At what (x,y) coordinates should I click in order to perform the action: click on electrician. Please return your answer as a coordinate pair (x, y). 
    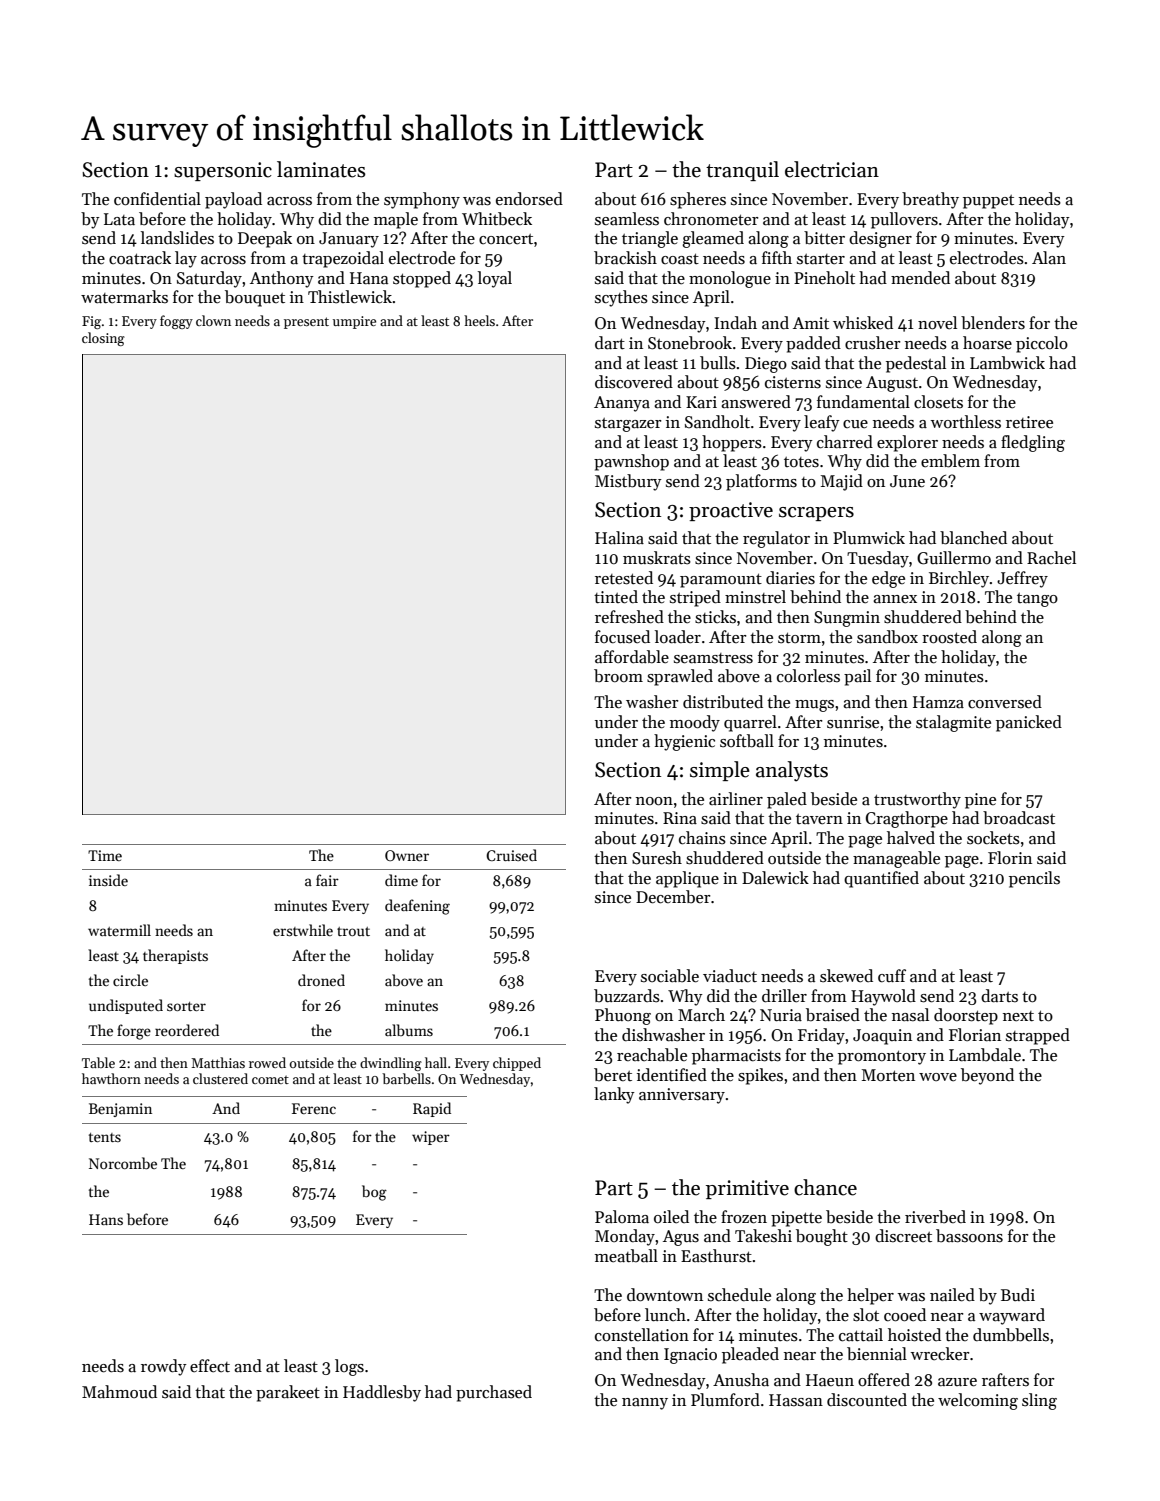
    Looking at the image, I should click on (832, 169).
